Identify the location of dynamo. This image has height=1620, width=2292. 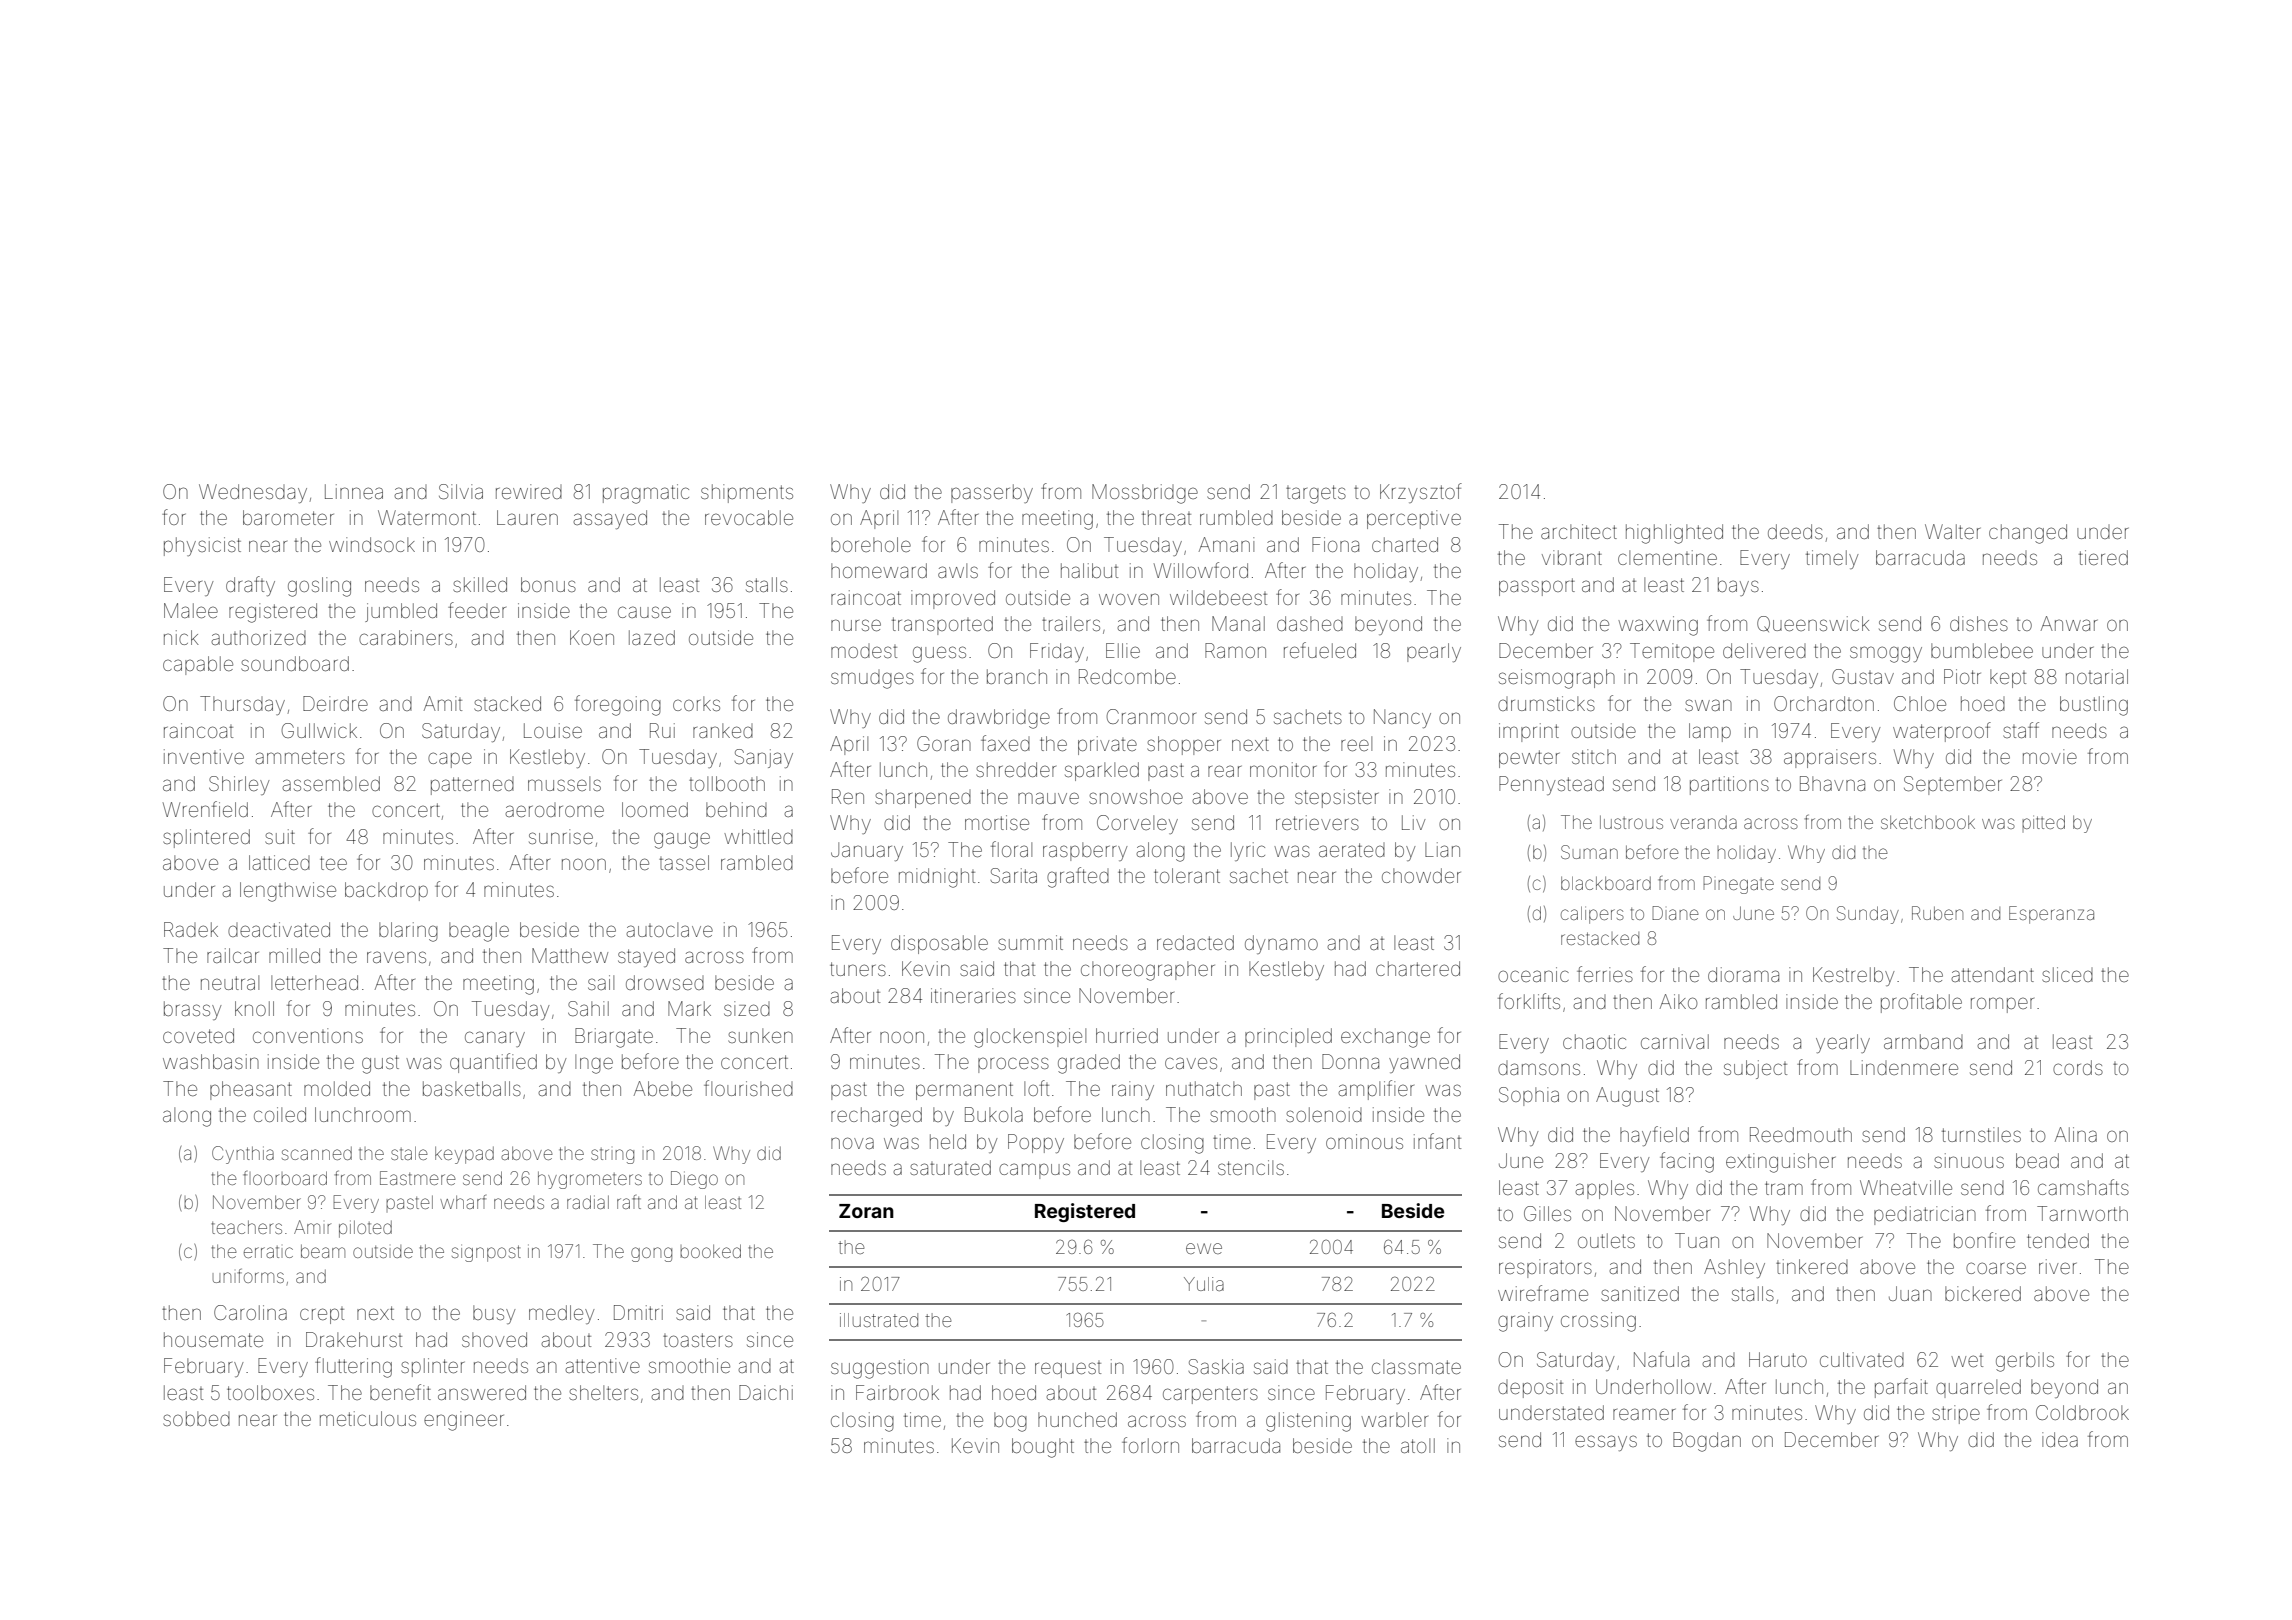
(1281, 944).
